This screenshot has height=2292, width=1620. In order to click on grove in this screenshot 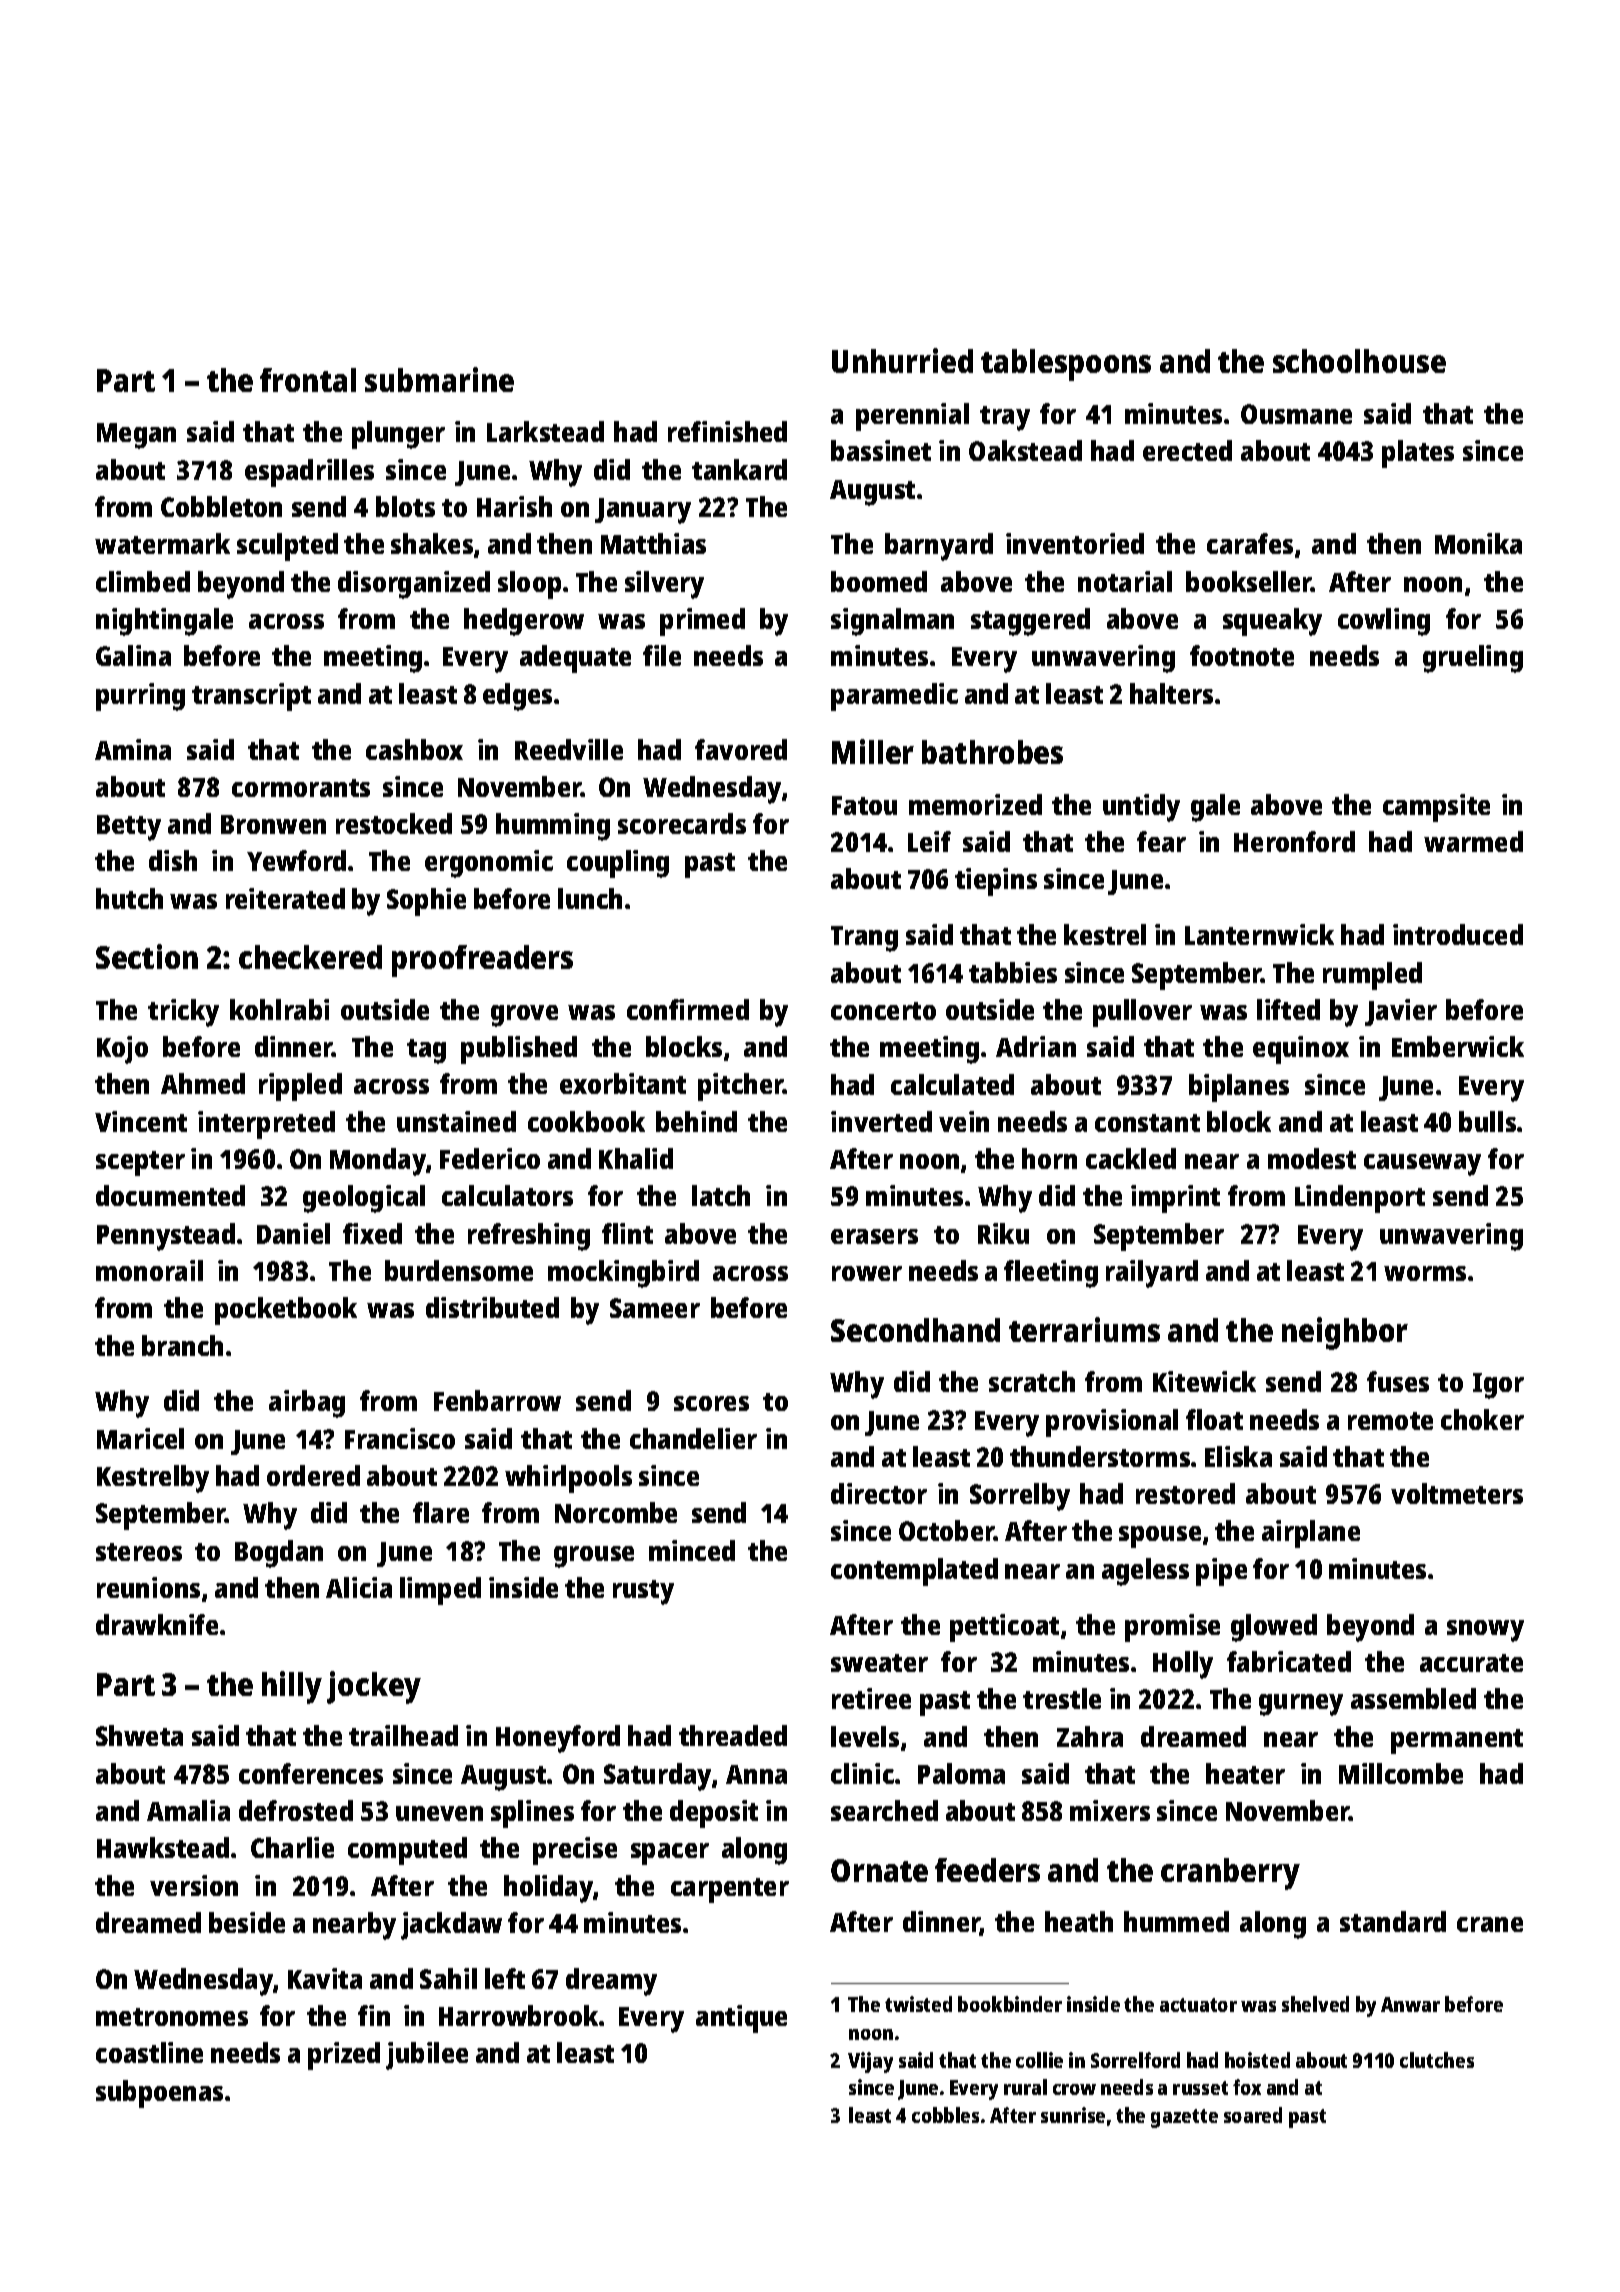, I will do `click(524, 1016)`.
